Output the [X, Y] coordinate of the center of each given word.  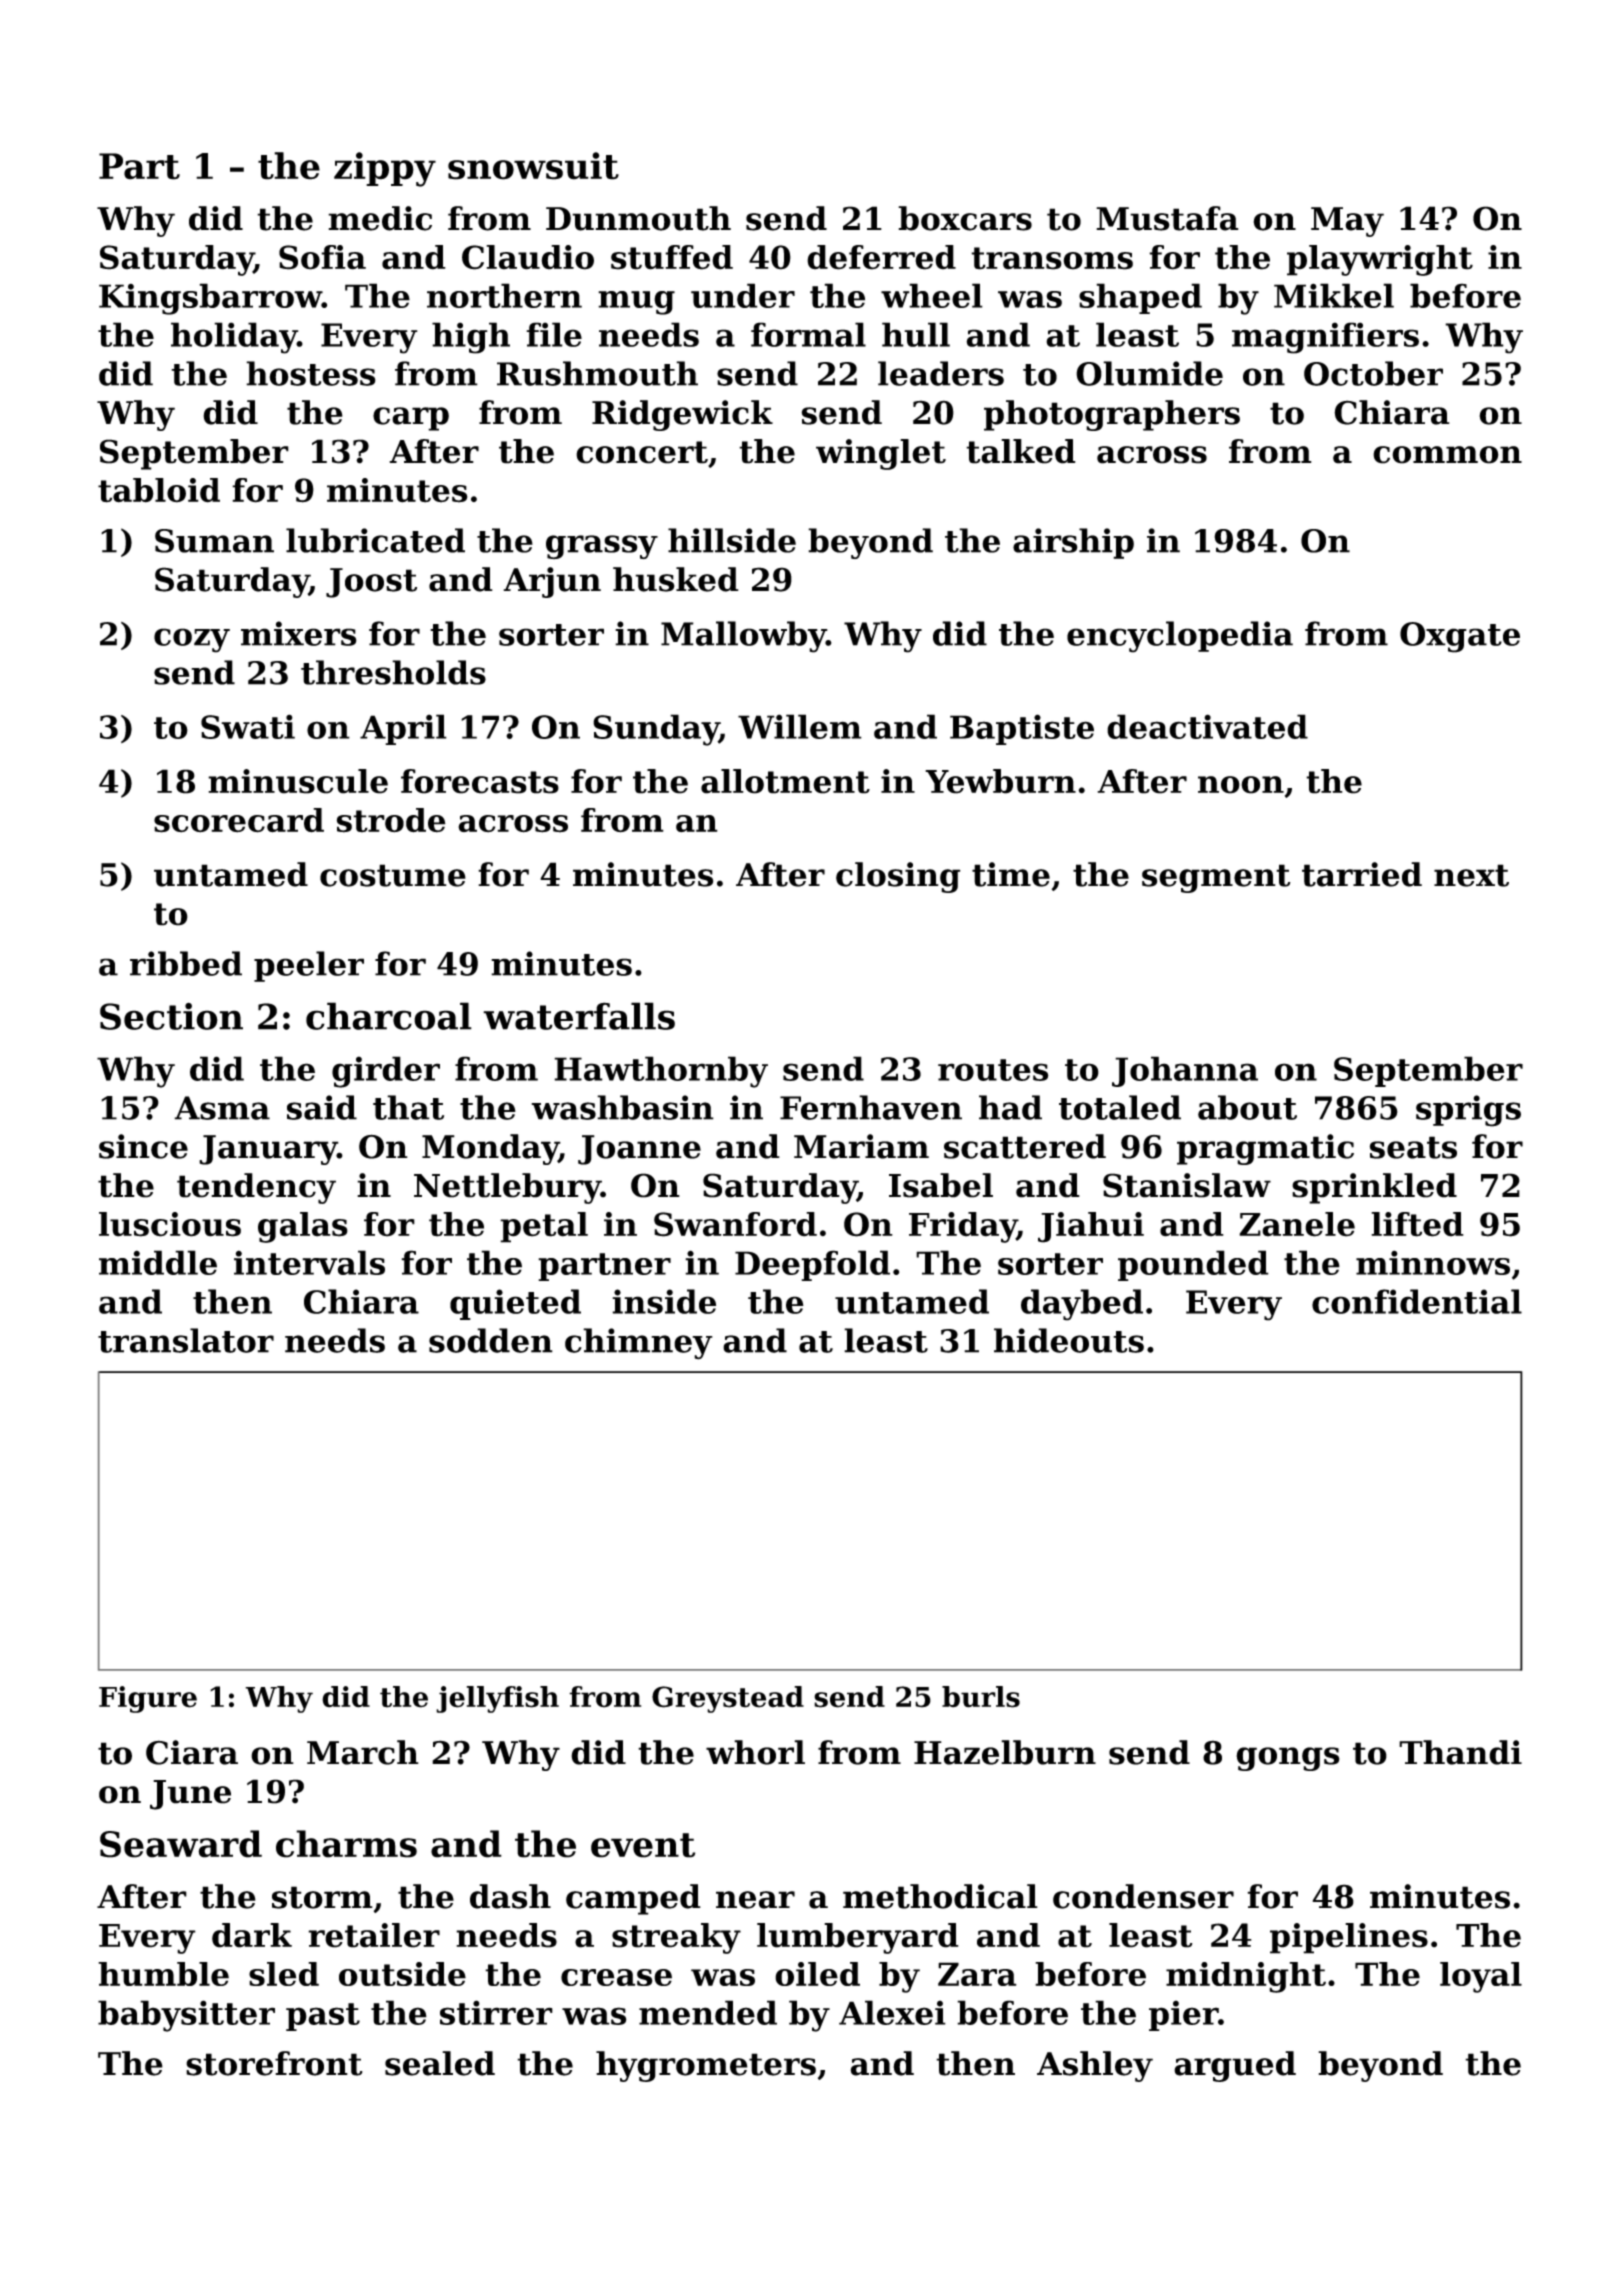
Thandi [1460, 1752]
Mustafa [1167, 218]
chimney [639, 1344]
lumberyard [858, 1938]
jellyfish [497, 1699]
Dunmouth [638, 218]
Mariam [861, 1146]
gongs [1288, 1759]
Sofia [322, 257]
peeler [309, 966]
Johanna [1185, 1071]
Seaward [181, 1844]
